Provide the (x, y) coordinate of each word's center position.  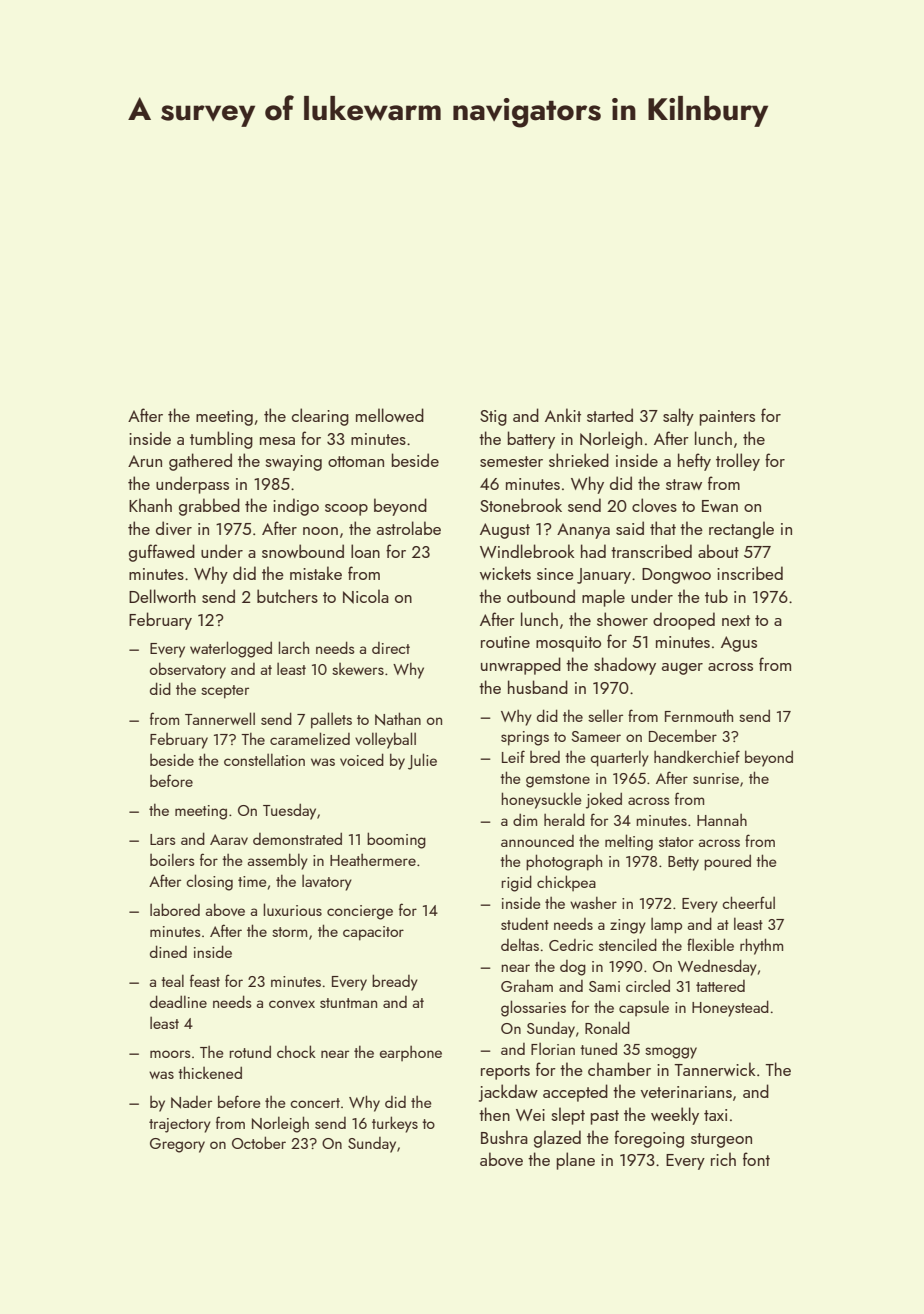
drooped (684, 621)
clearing (320, 417)
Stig (493, 418)
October (259, 1142)
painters (727, 418)
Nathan (398, 719)
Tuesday (289, 811)
